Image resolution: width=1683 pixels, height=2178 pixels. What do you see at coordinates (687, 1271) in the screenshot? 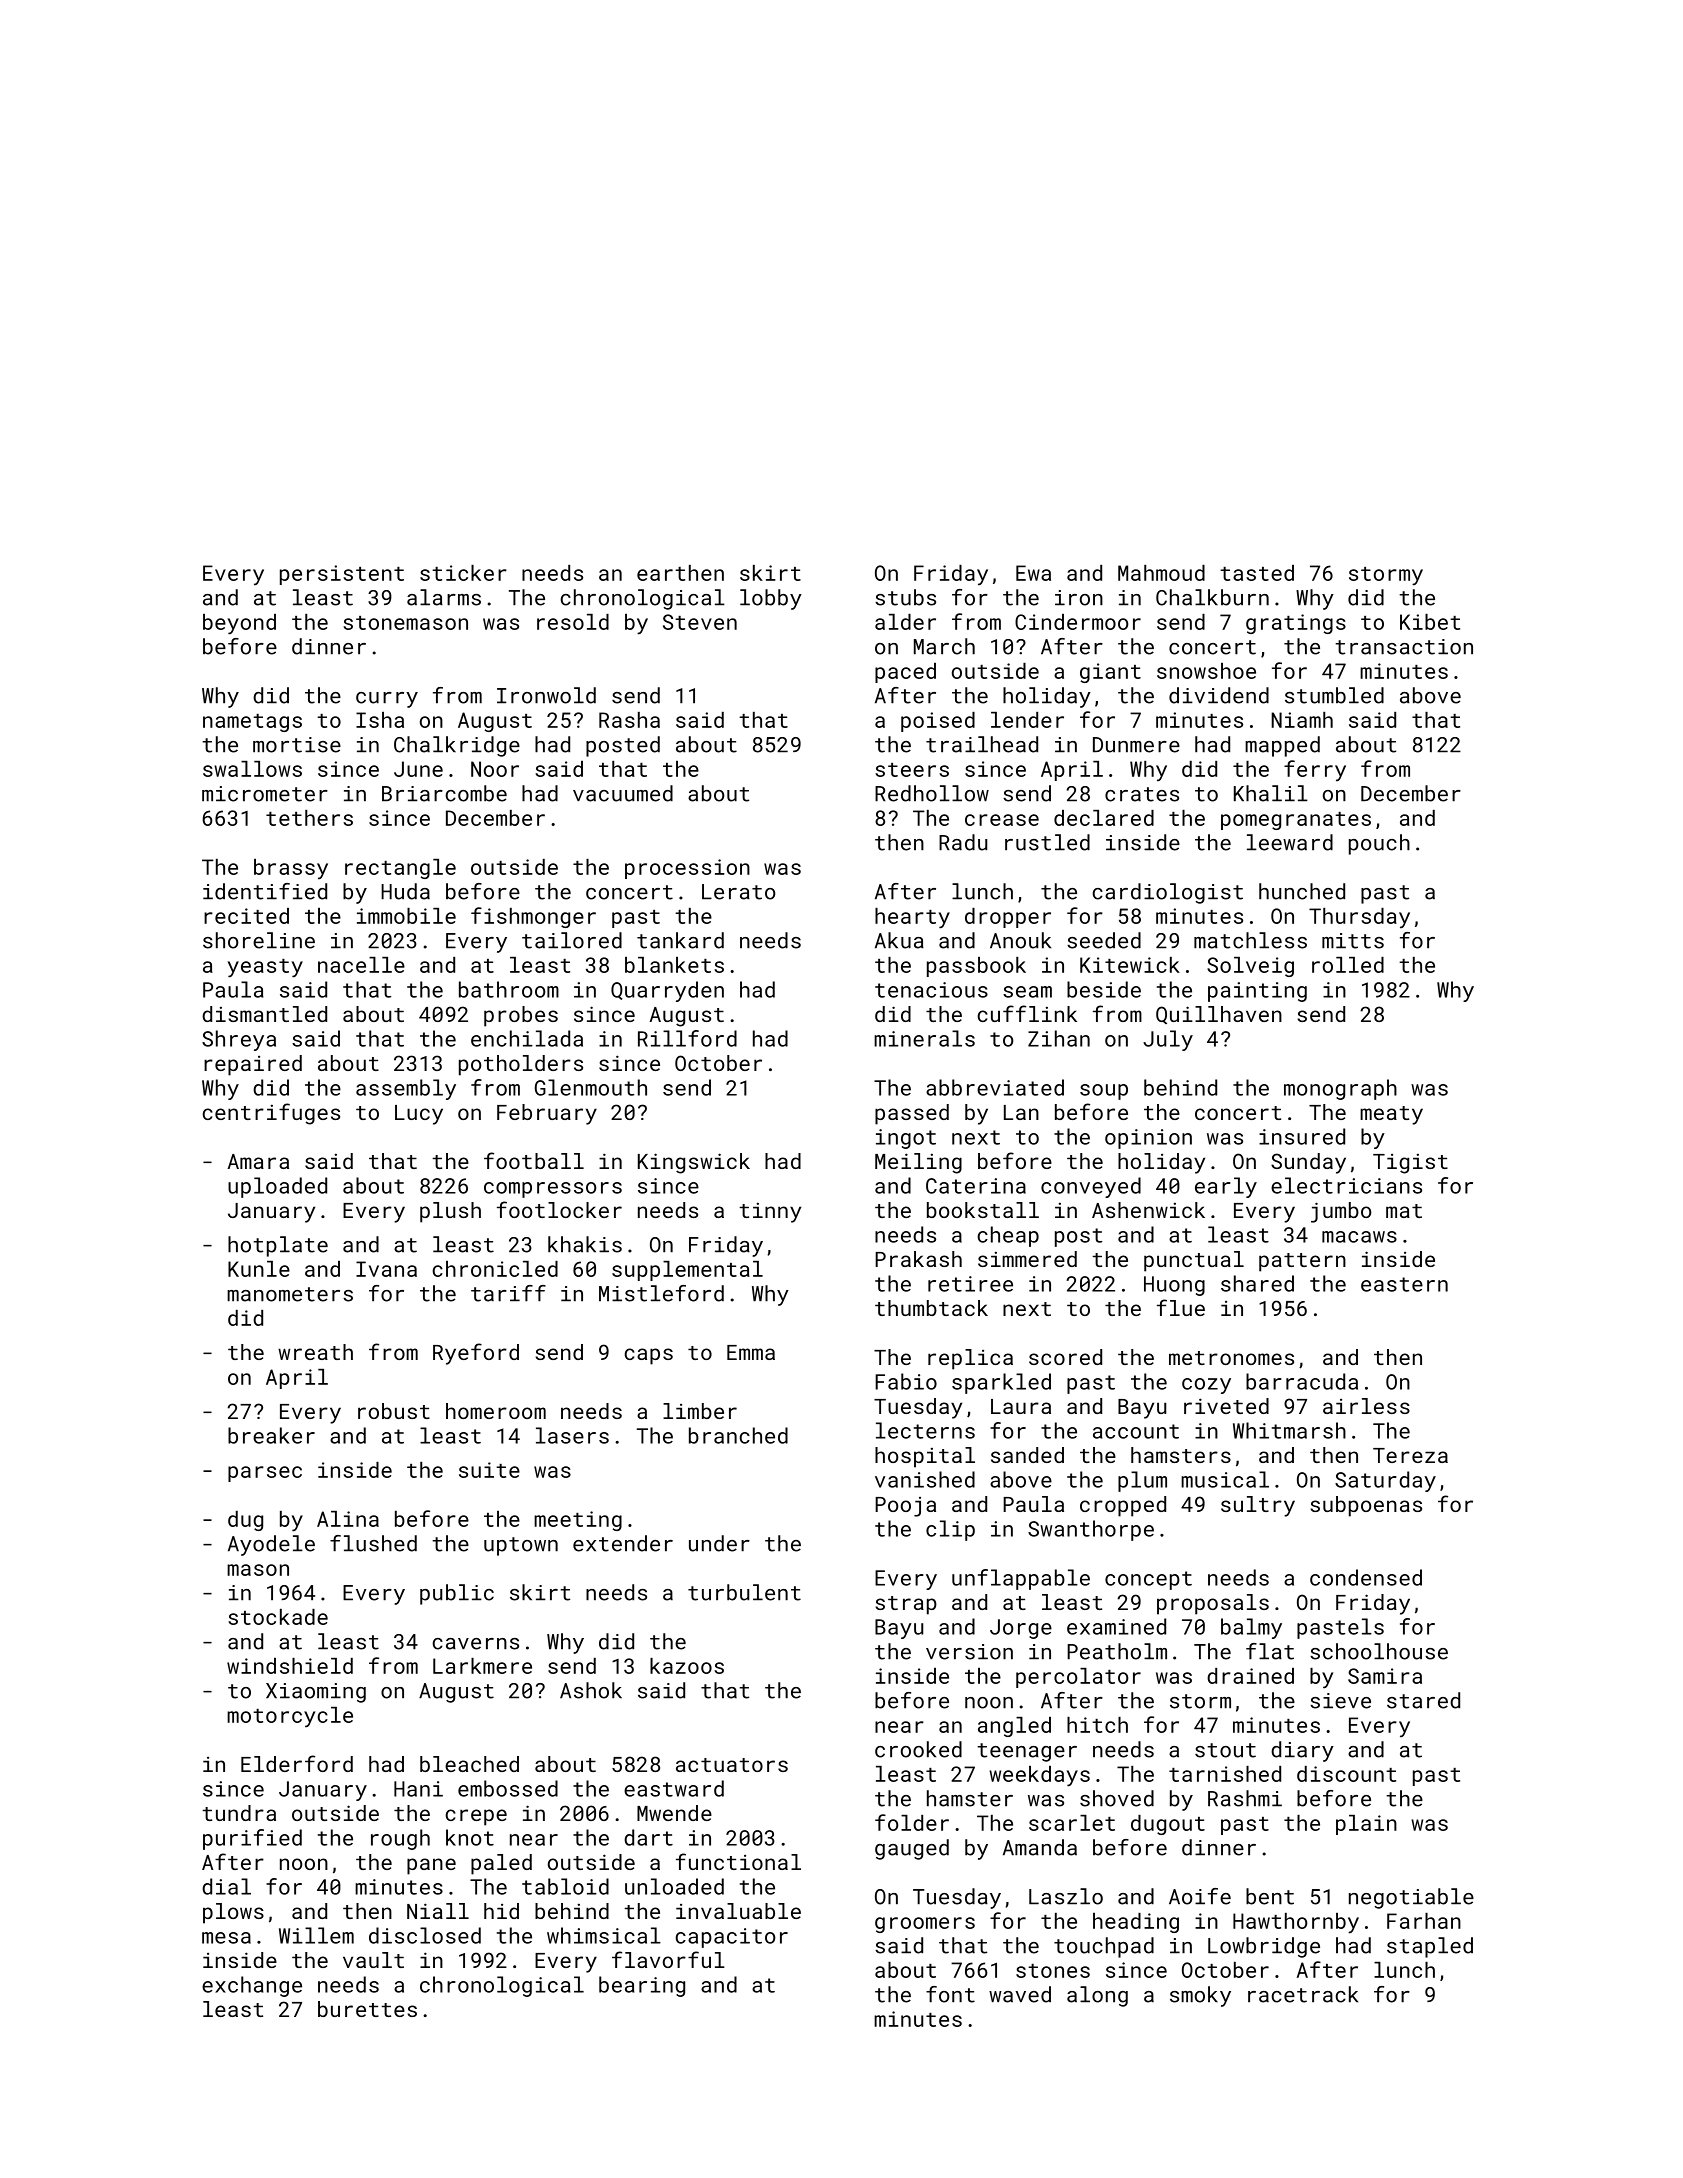
I see `supplemental` at bounding box center [687, 1271].
